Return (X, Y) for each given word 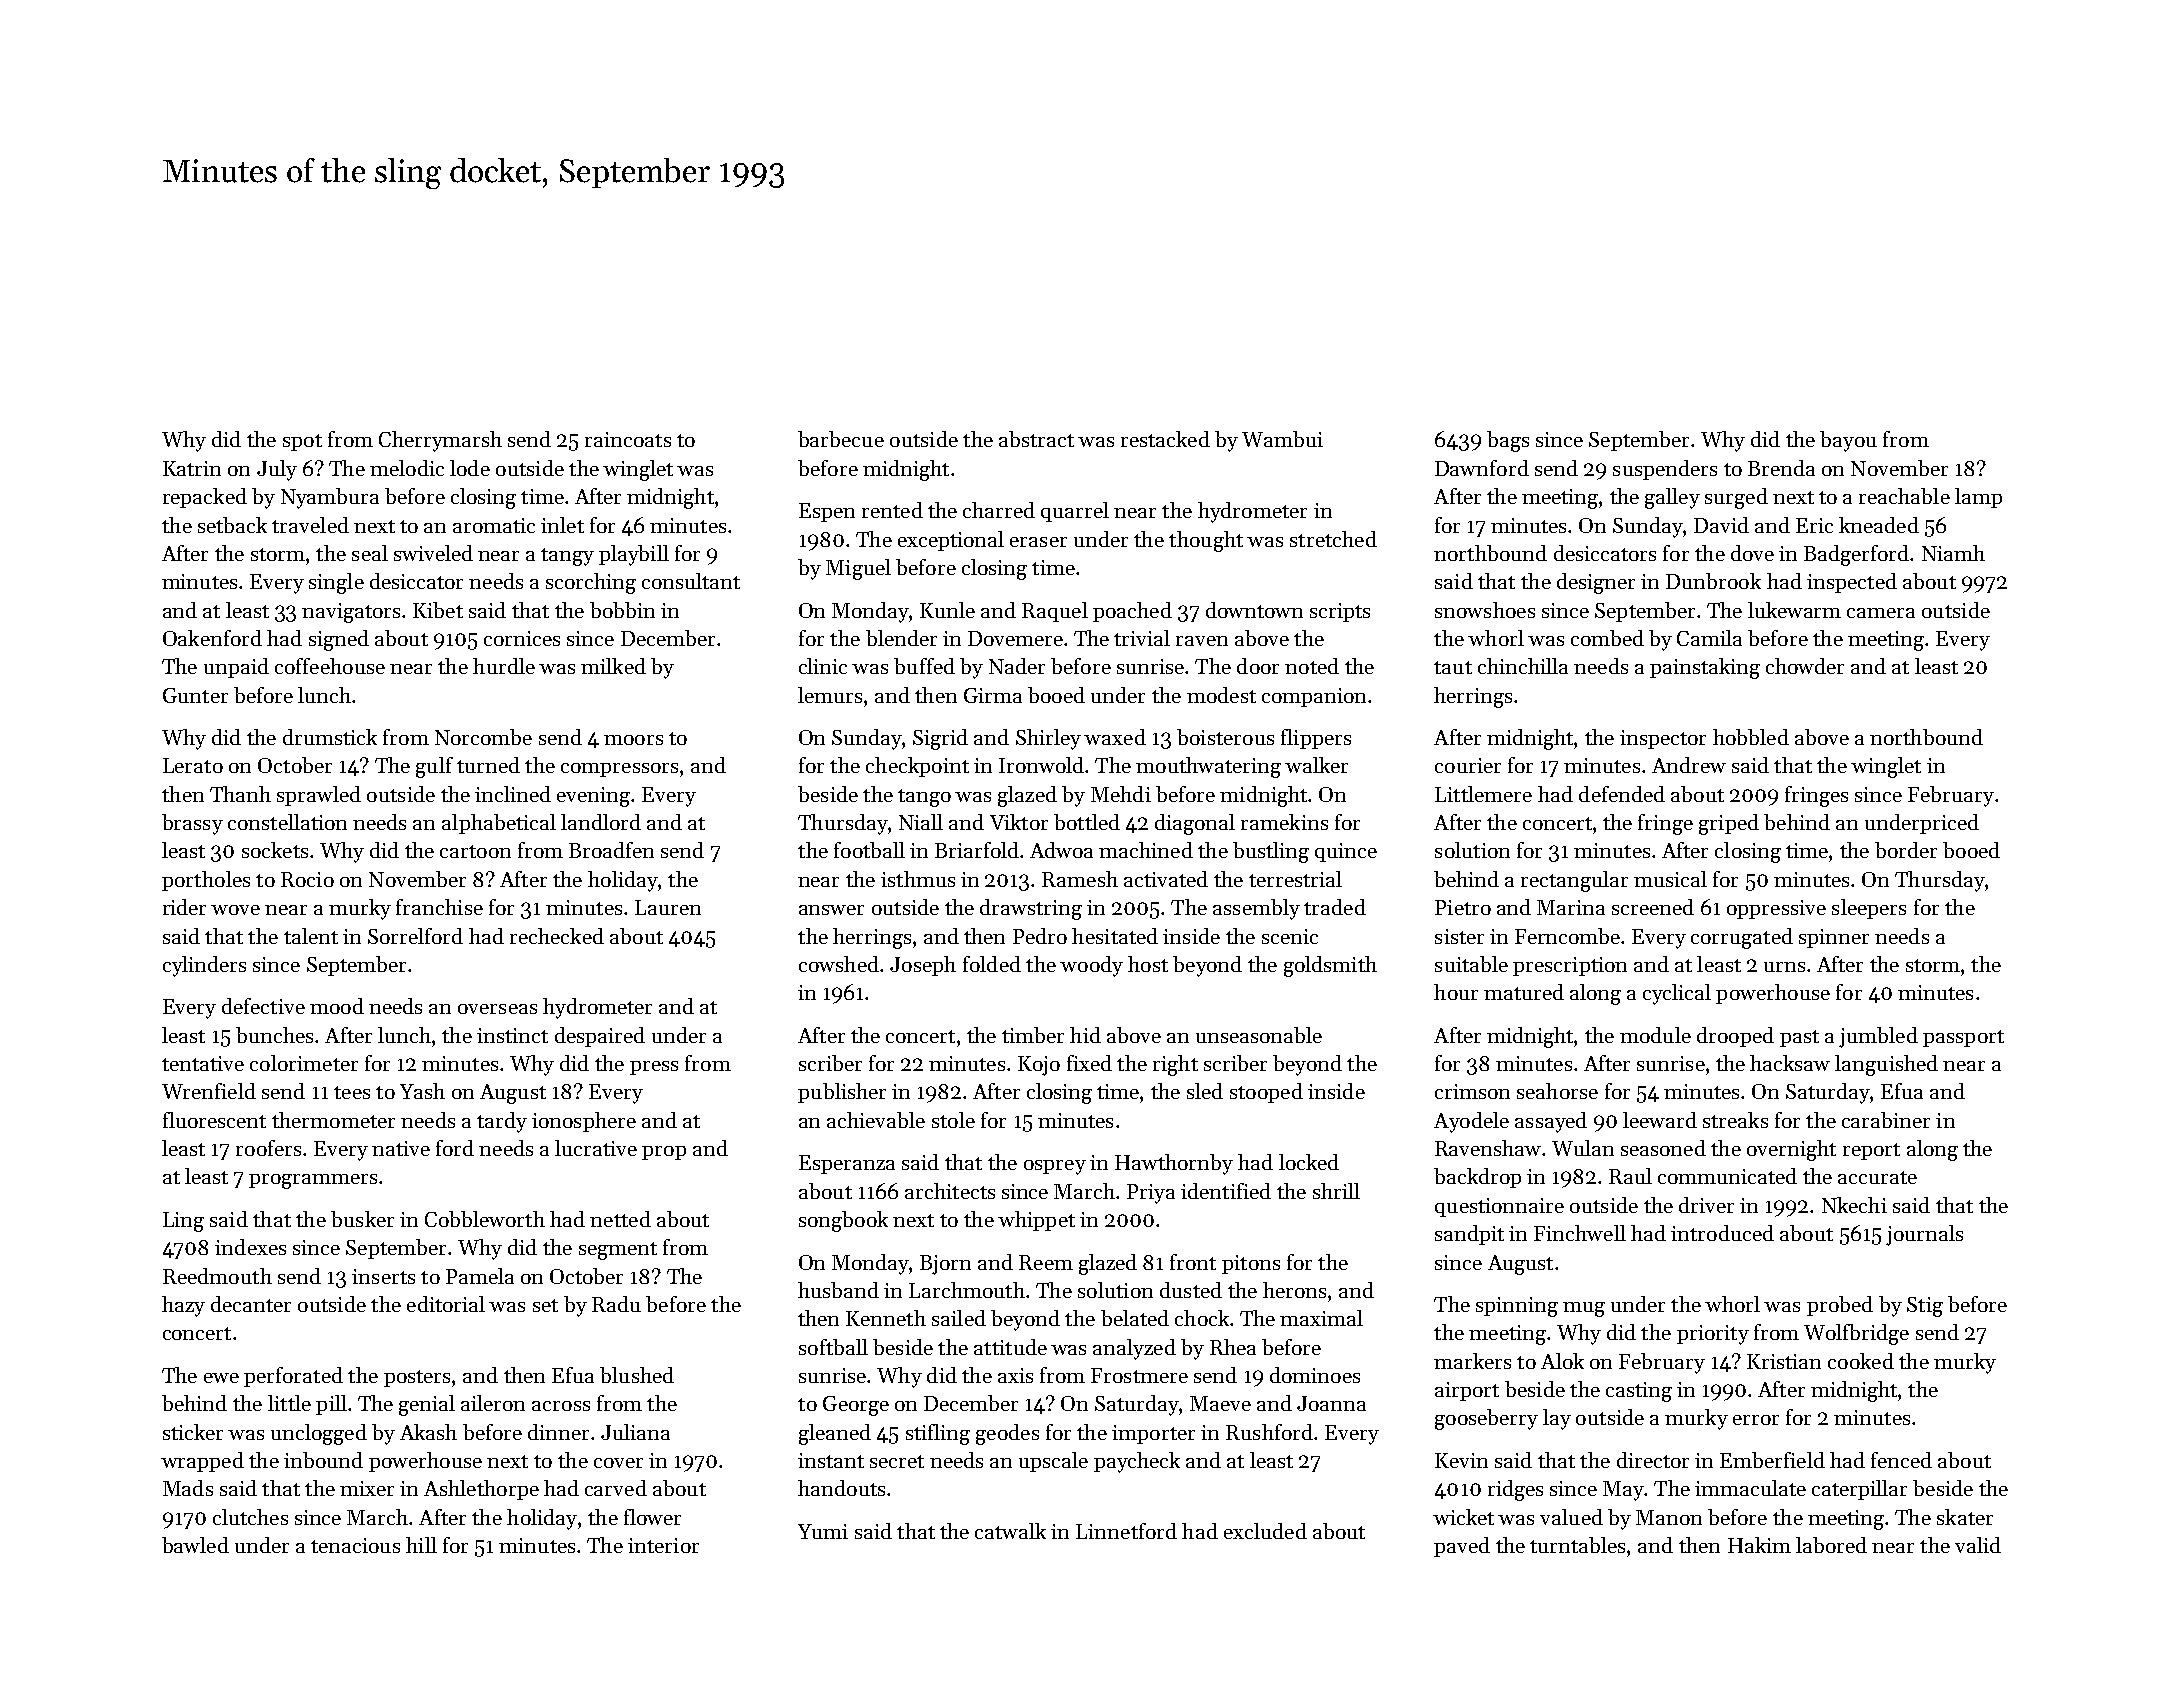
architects (950, 1191)
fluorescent (214, 1120)
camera (1881, 613)
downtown (1254, 610)
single (336, 583)
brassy (192, 824)
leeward (1660, 1120)
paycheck (1137, 1462)
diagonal (1195, 824)
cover (618, 1463)
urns (1784, 967)
